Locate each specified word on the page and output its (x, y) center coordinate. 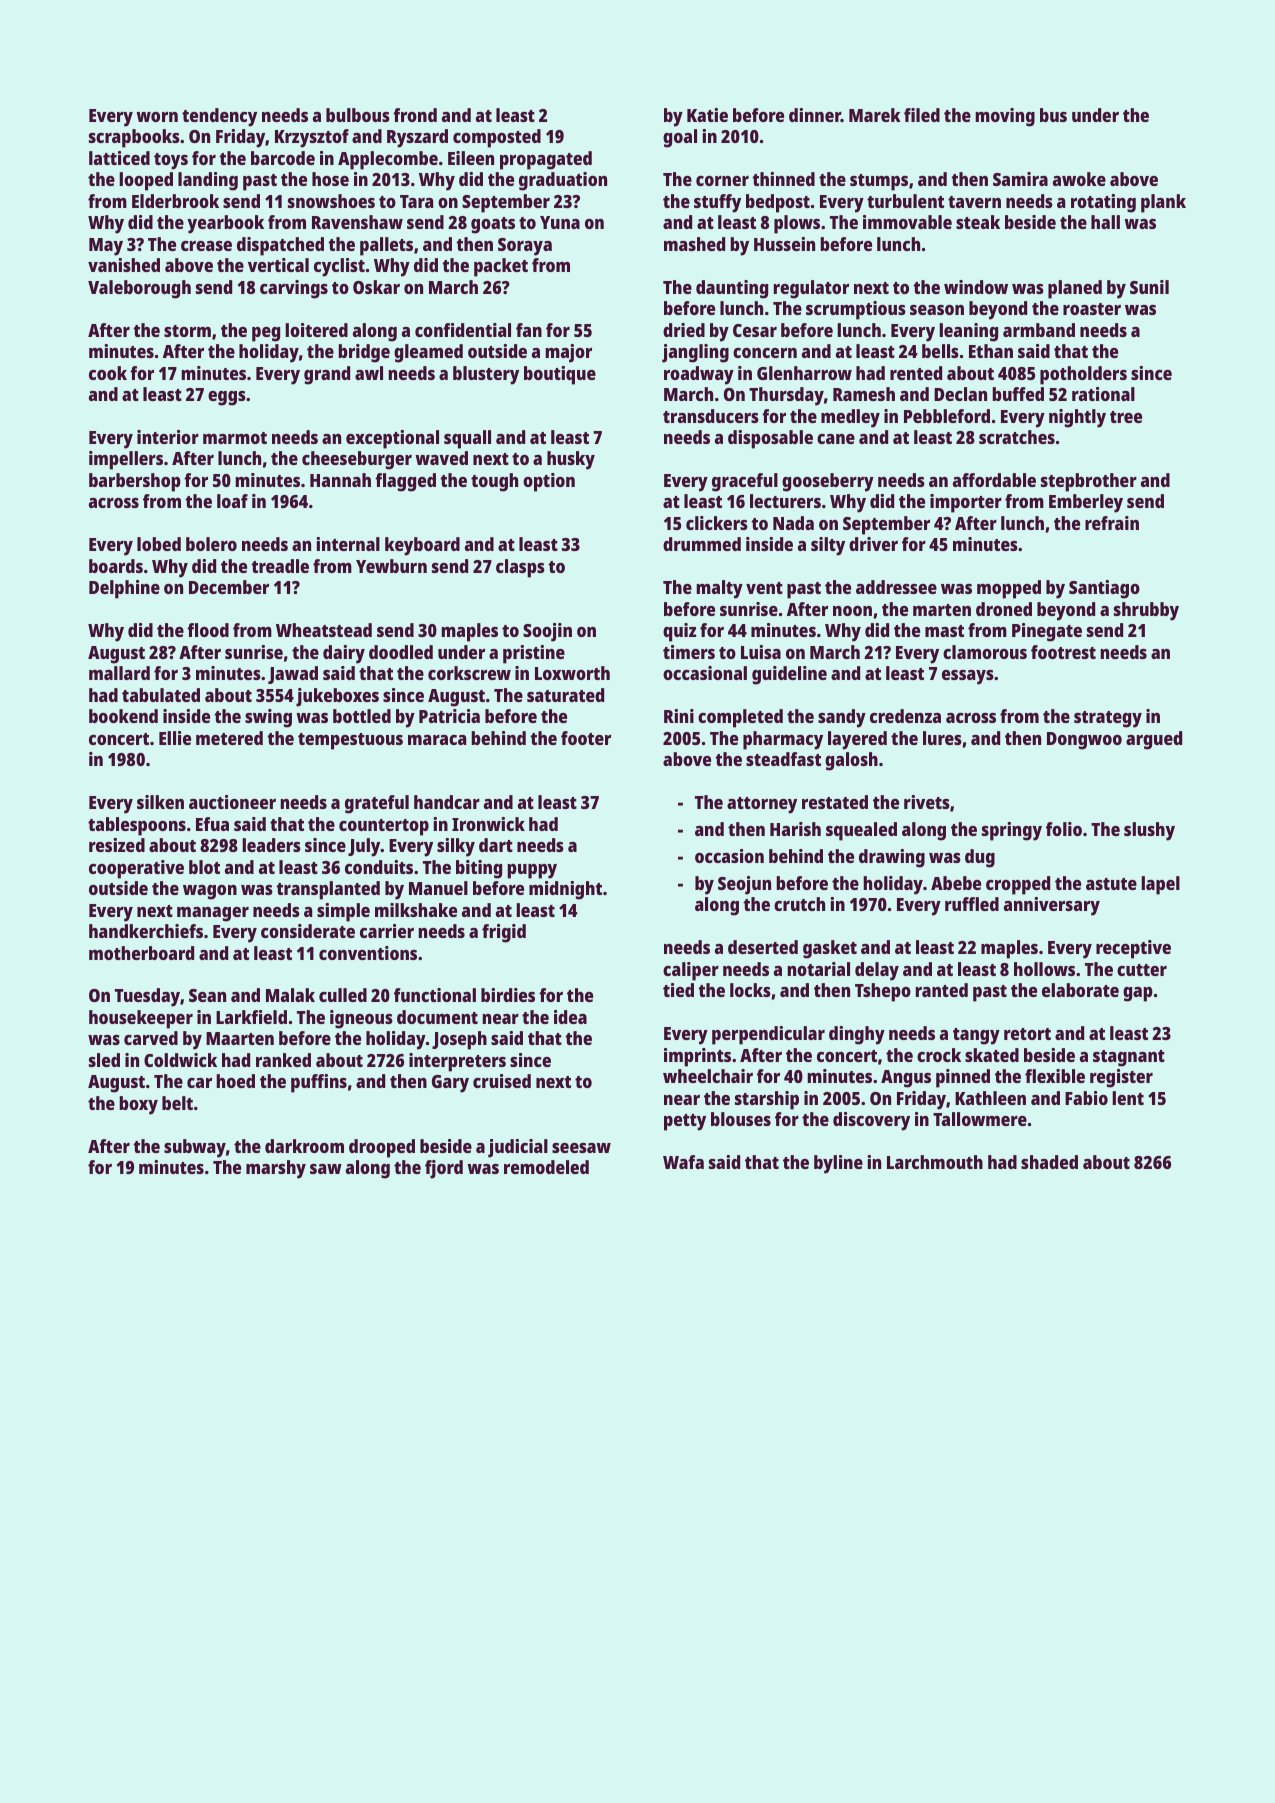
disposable (770, 439)
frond (415, 115)
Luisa (761, 652)
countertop (384, 827)
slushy (1149, 831)
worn (157, 117)
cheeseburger (357, 460)
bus (1053, 115)
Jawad (293, 675)
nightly (1077, 418)
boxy (138, 1105)
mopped (1009, 589)
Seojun (744, 885)
